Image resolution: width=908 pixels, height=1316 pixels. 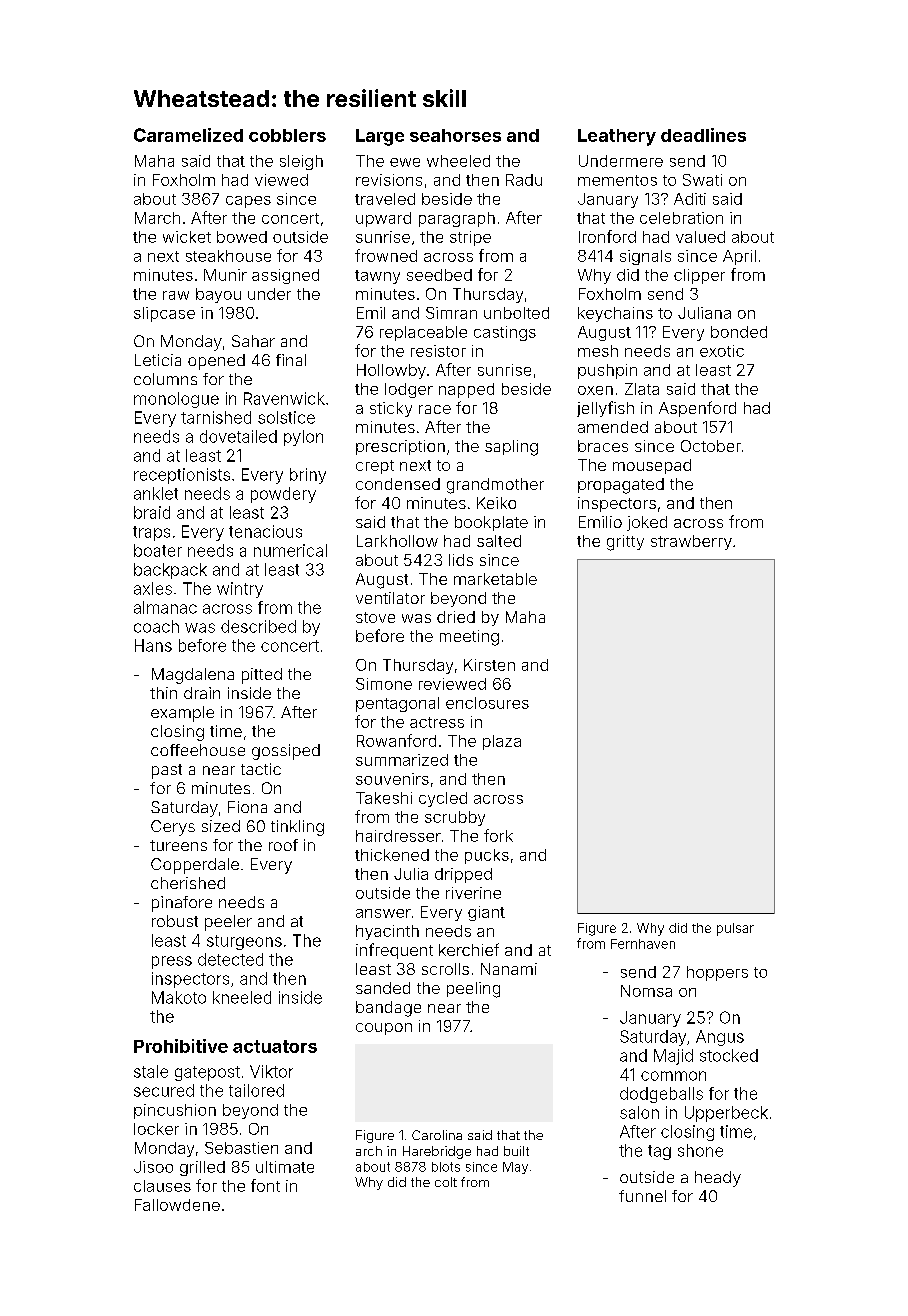 I want to click on colt, so click(x=446, y=1182).
